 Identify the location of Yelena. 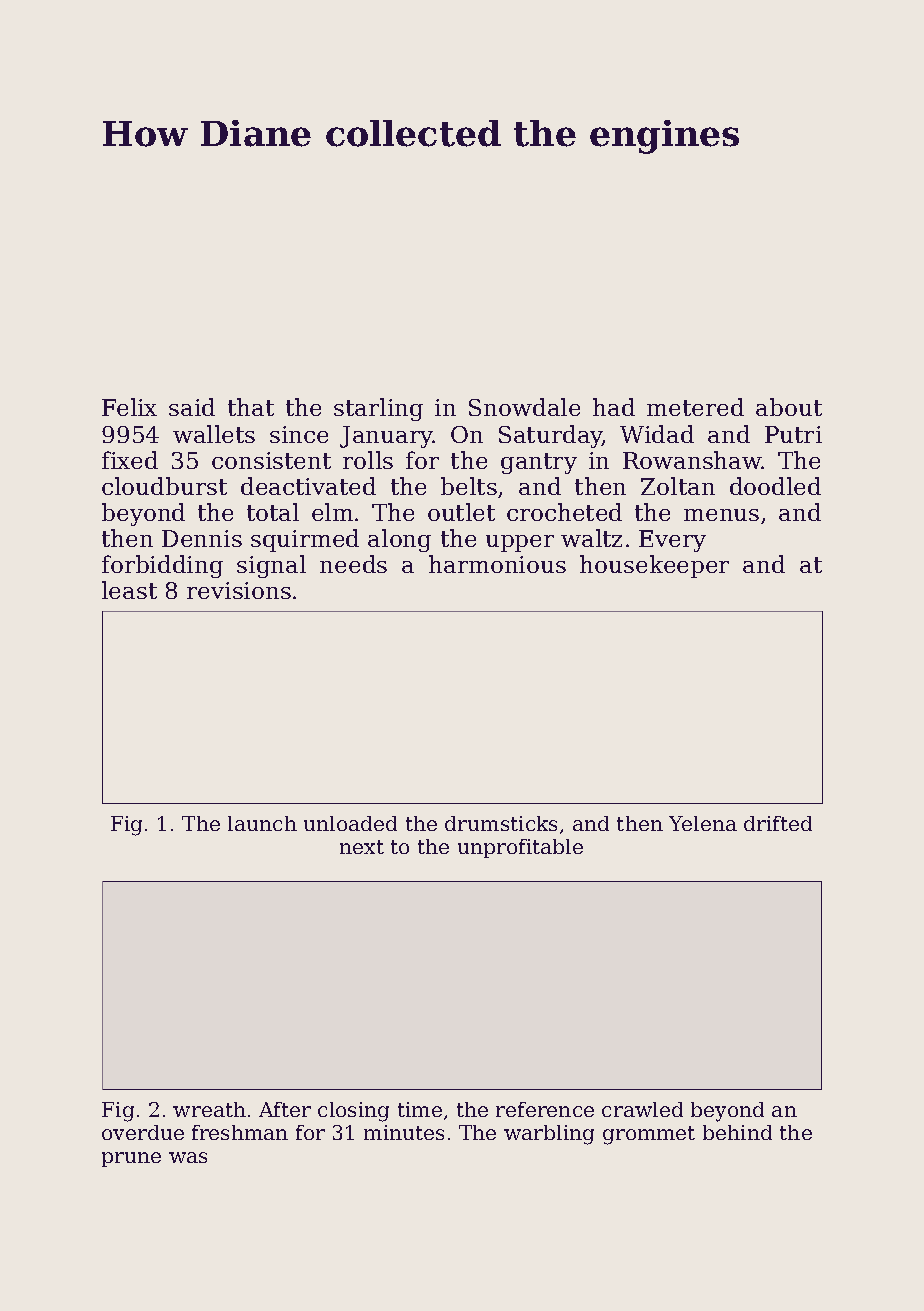
(703, 823).
